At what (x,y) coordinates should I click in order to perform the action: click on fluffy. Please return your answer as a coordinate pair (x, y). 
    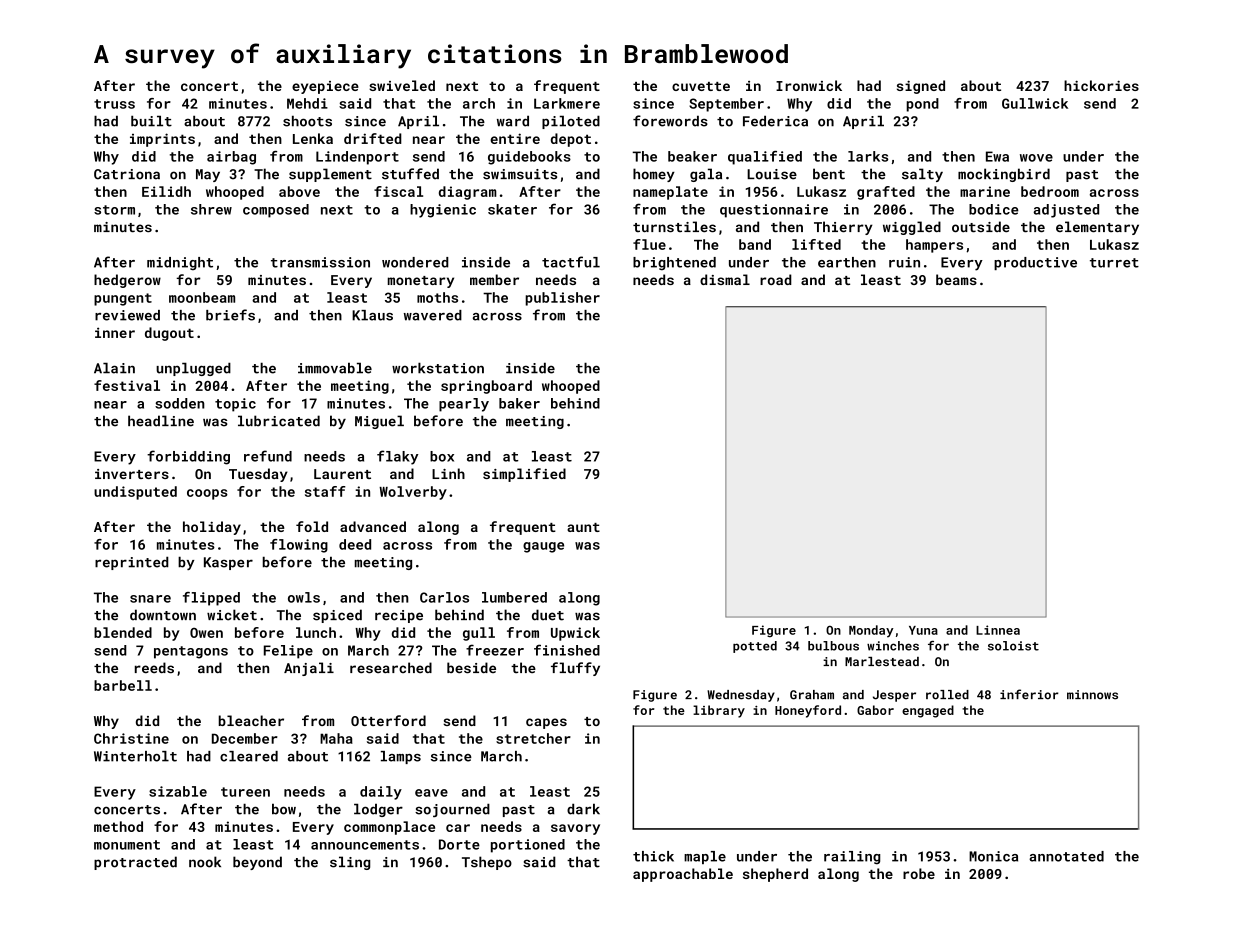
    Looking at the image, I should click on (575, 669).
